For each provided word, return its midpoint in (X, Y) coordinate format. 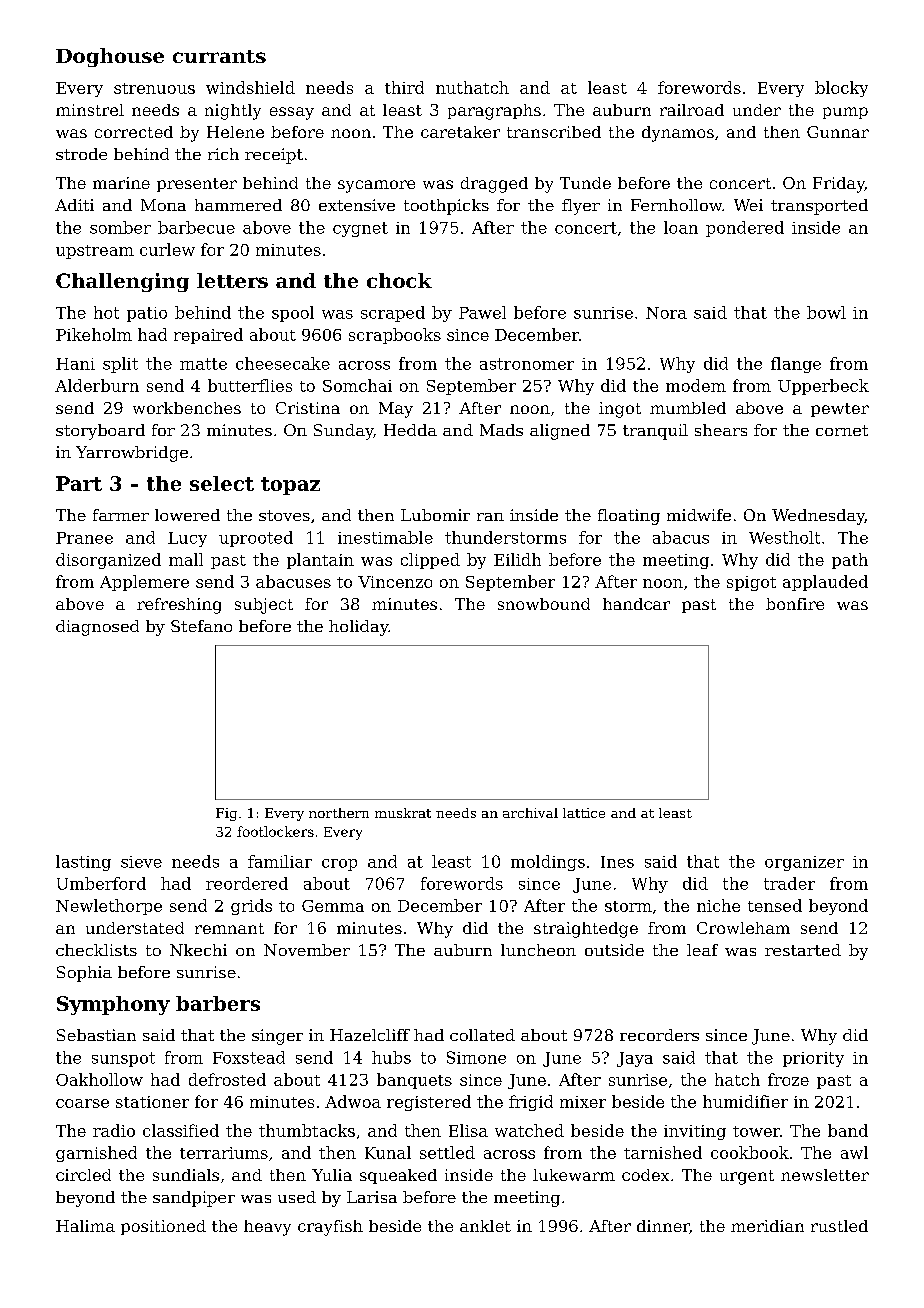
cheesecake (283, 363)
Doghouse (110, 57)
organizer (804, 863)
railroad (692, 110)
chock (399, 280)
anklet (485, 1226)
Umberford (101, 883)
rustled (839, 1226)
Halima (85, 1226)
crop (339, 865)
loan (681, 227)
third (404, 87)
